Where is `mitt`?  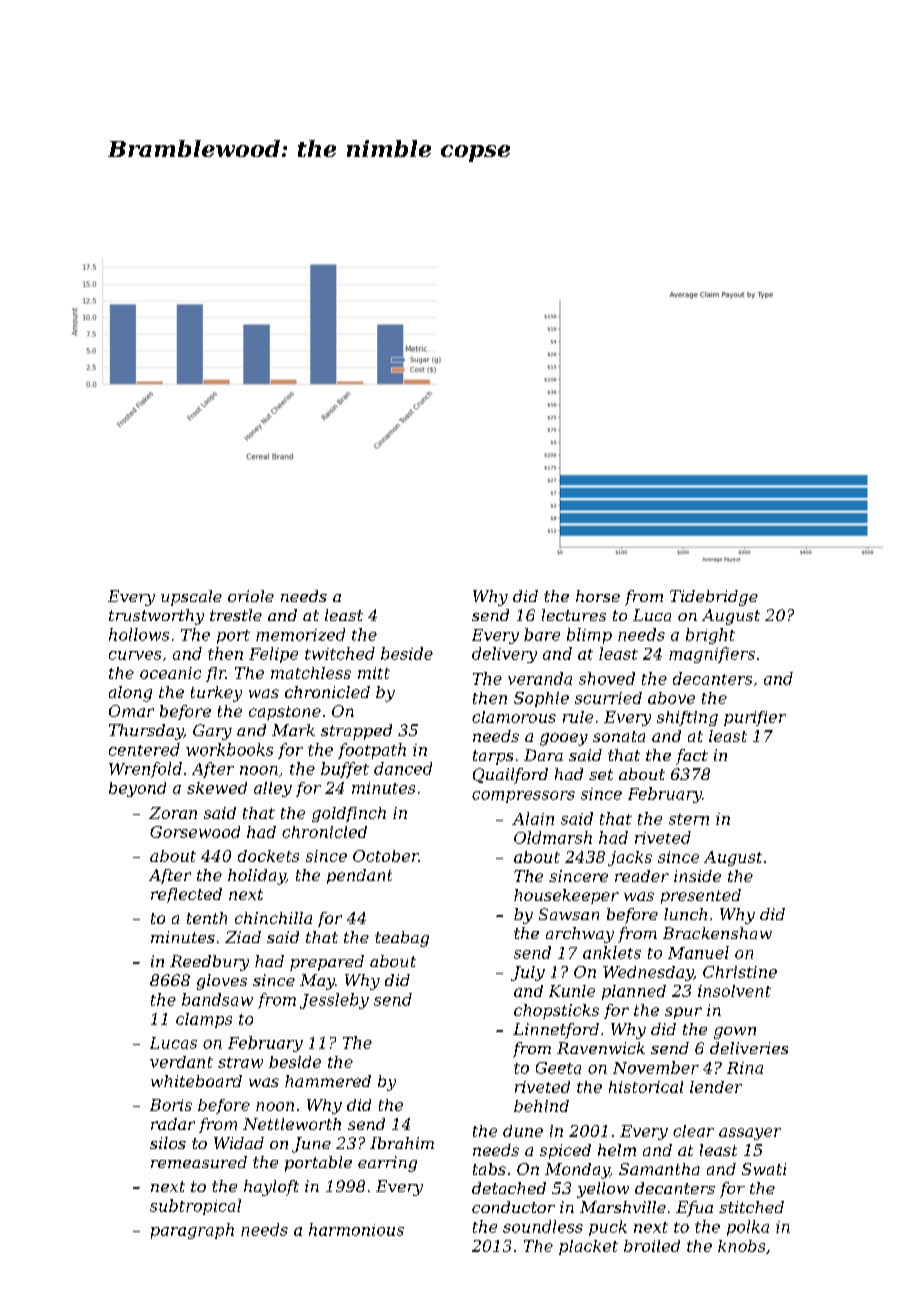 mitt is located at coordinates (374, 673).
